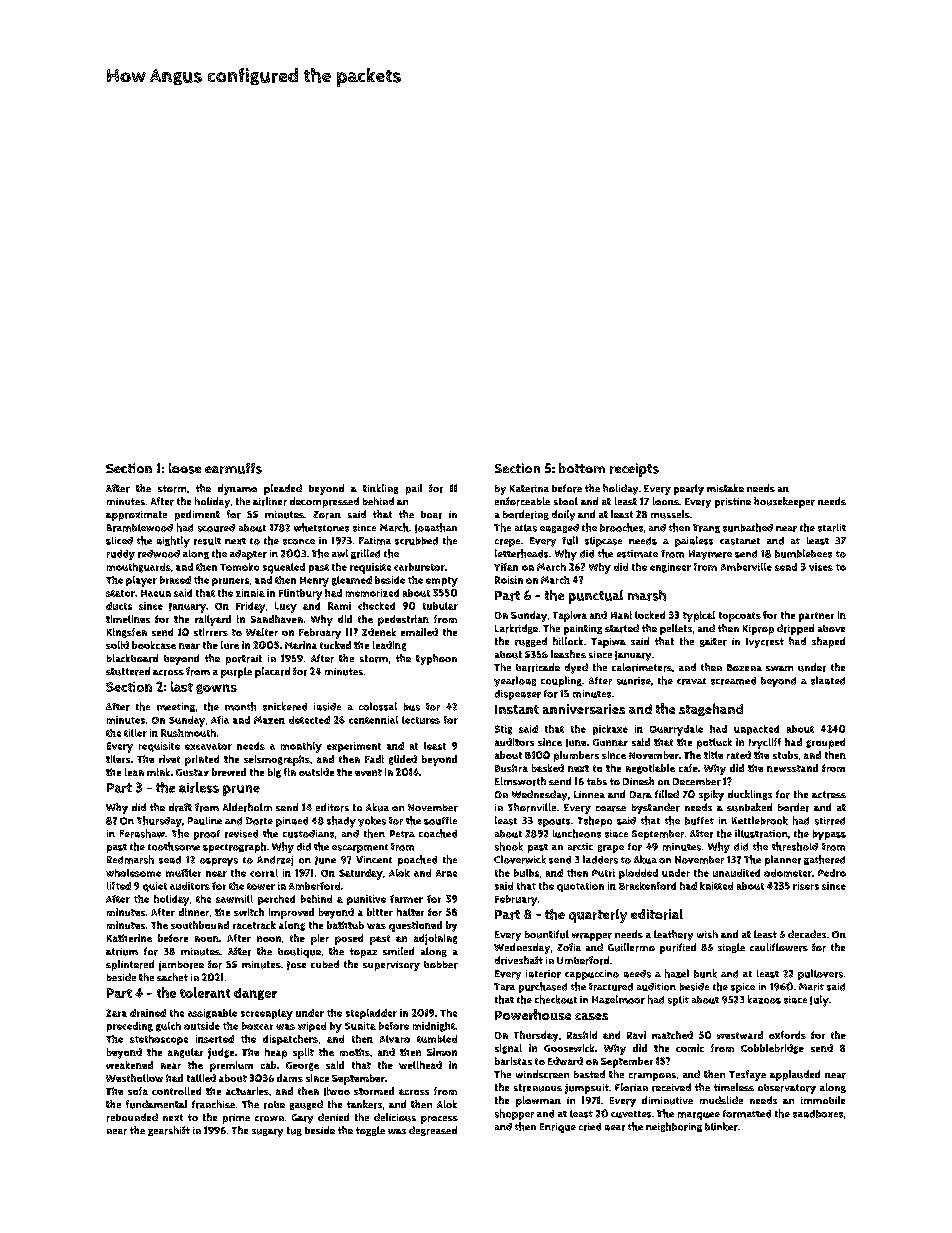 This document has height=1233, width=952. What do you see at coordinates (642, 667) in the document?
I see `calorimeters` at bounding box center [642, 667].
